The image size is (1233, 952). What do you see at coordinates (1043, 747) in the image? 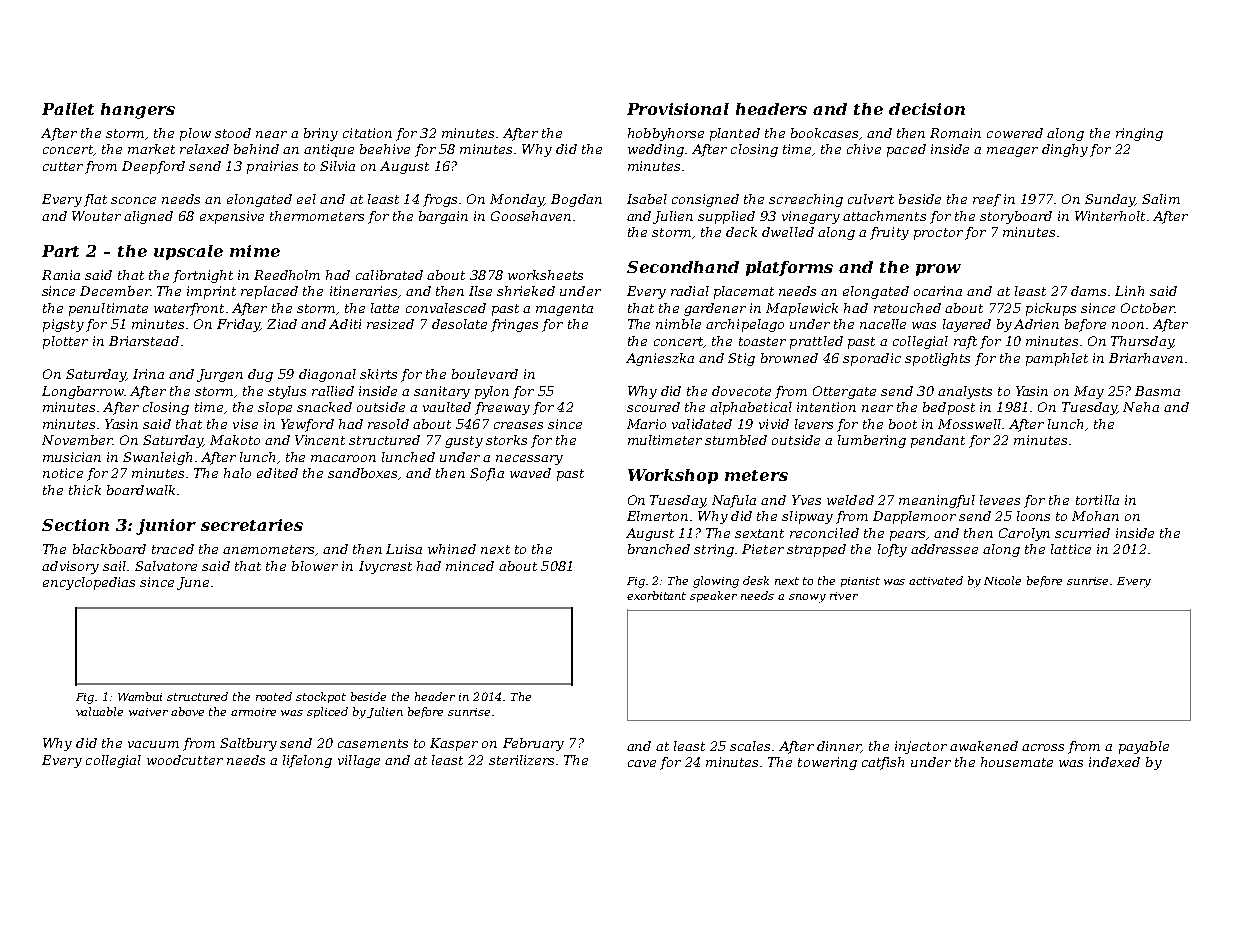
I see `across` at bounding box center [1043, 747].
